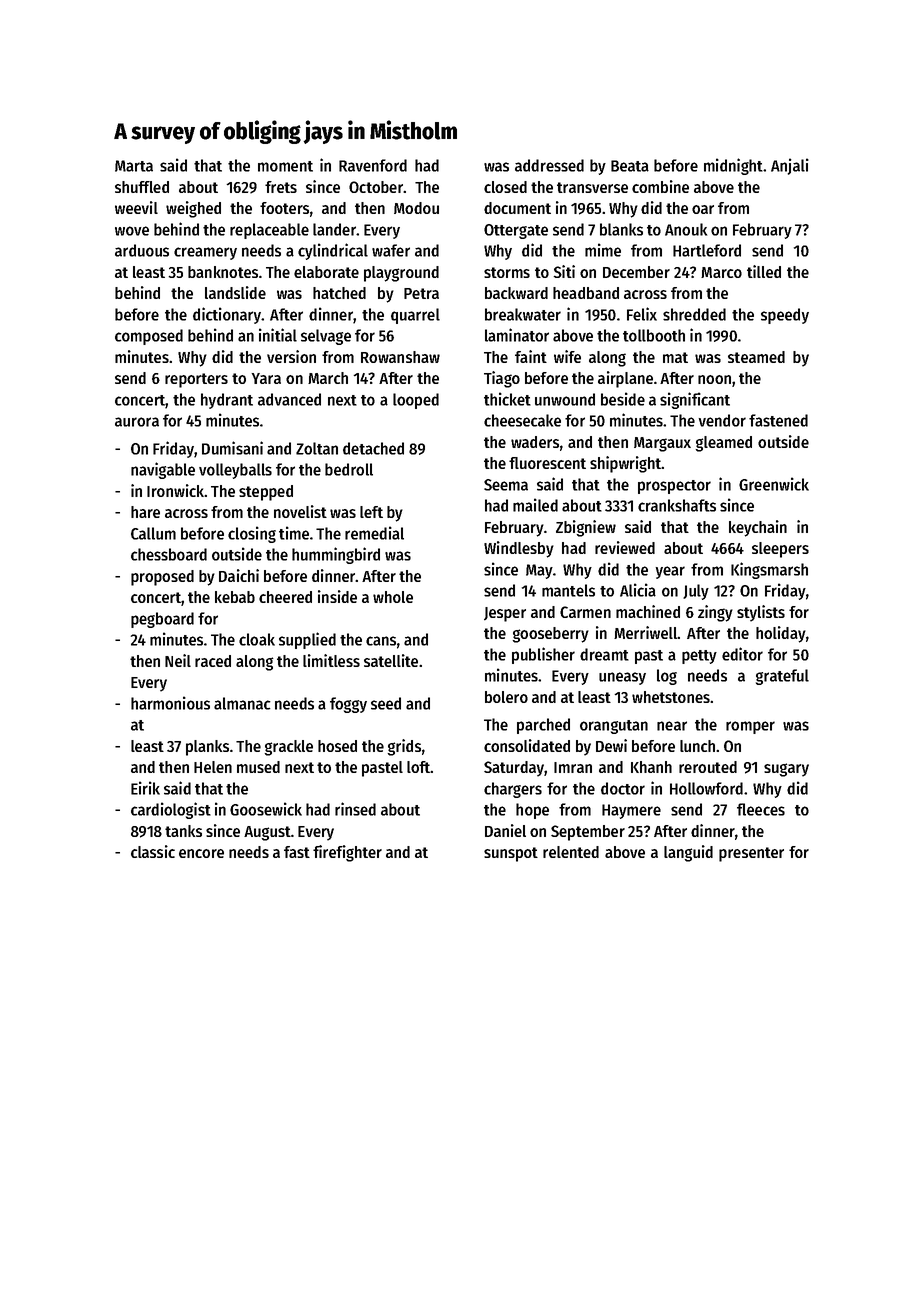 Image resolution: width=924 pixels, height=1314 pixels. I want to click on almanac, so click(242, 703).
